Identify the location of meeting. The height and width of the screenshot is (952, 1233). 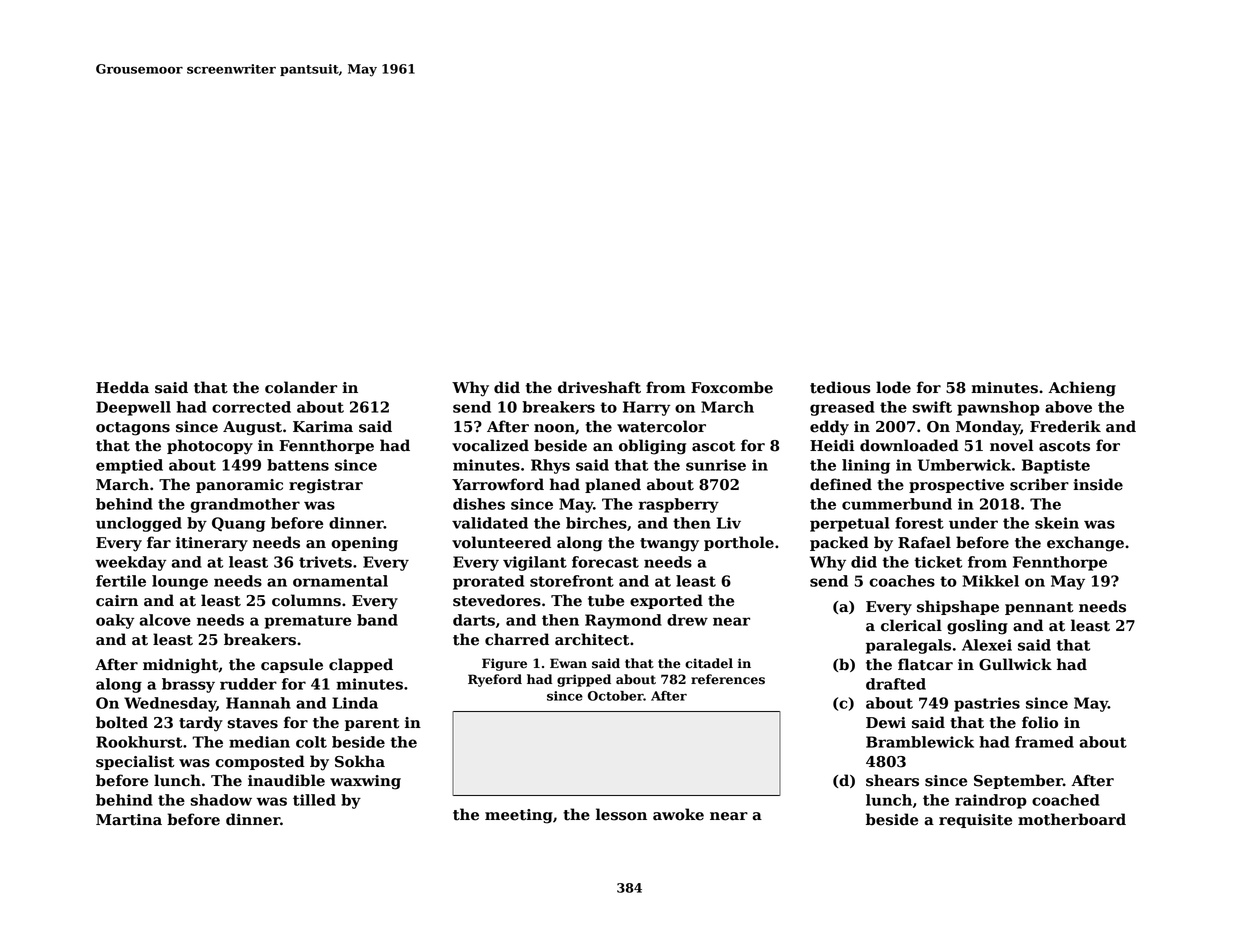
(519, 816).
